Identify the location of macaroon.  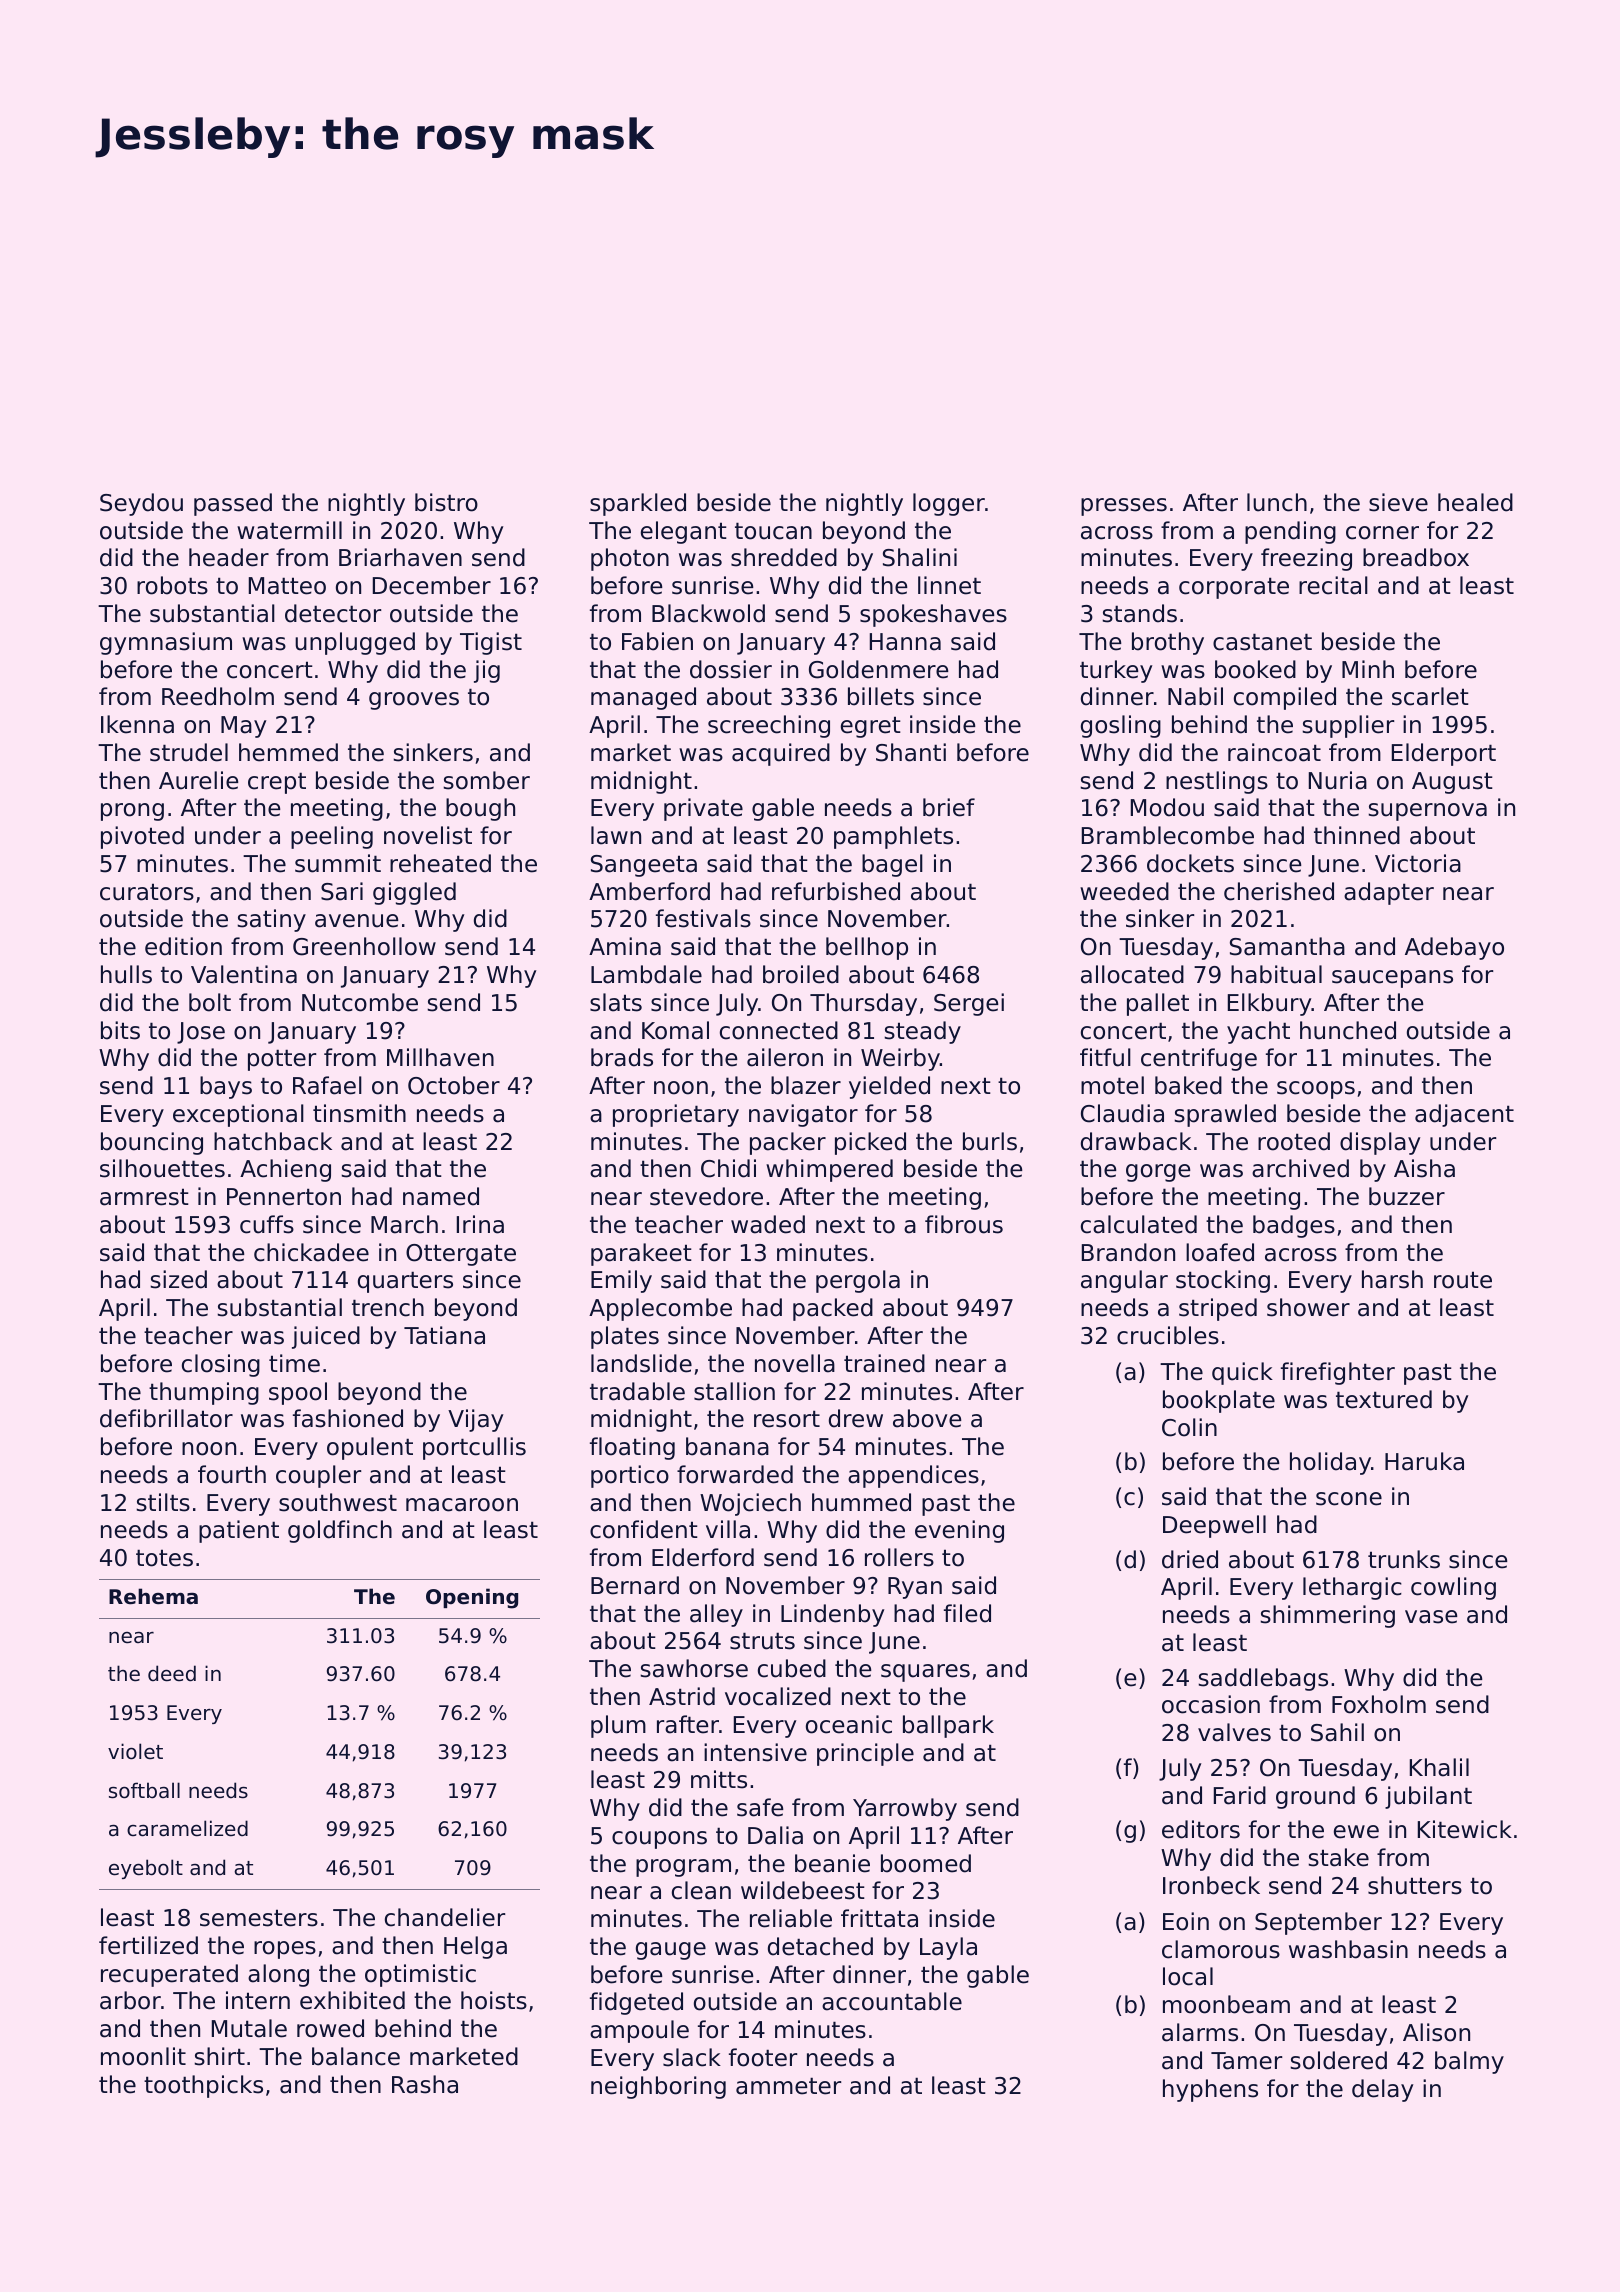
(462, 1505).
